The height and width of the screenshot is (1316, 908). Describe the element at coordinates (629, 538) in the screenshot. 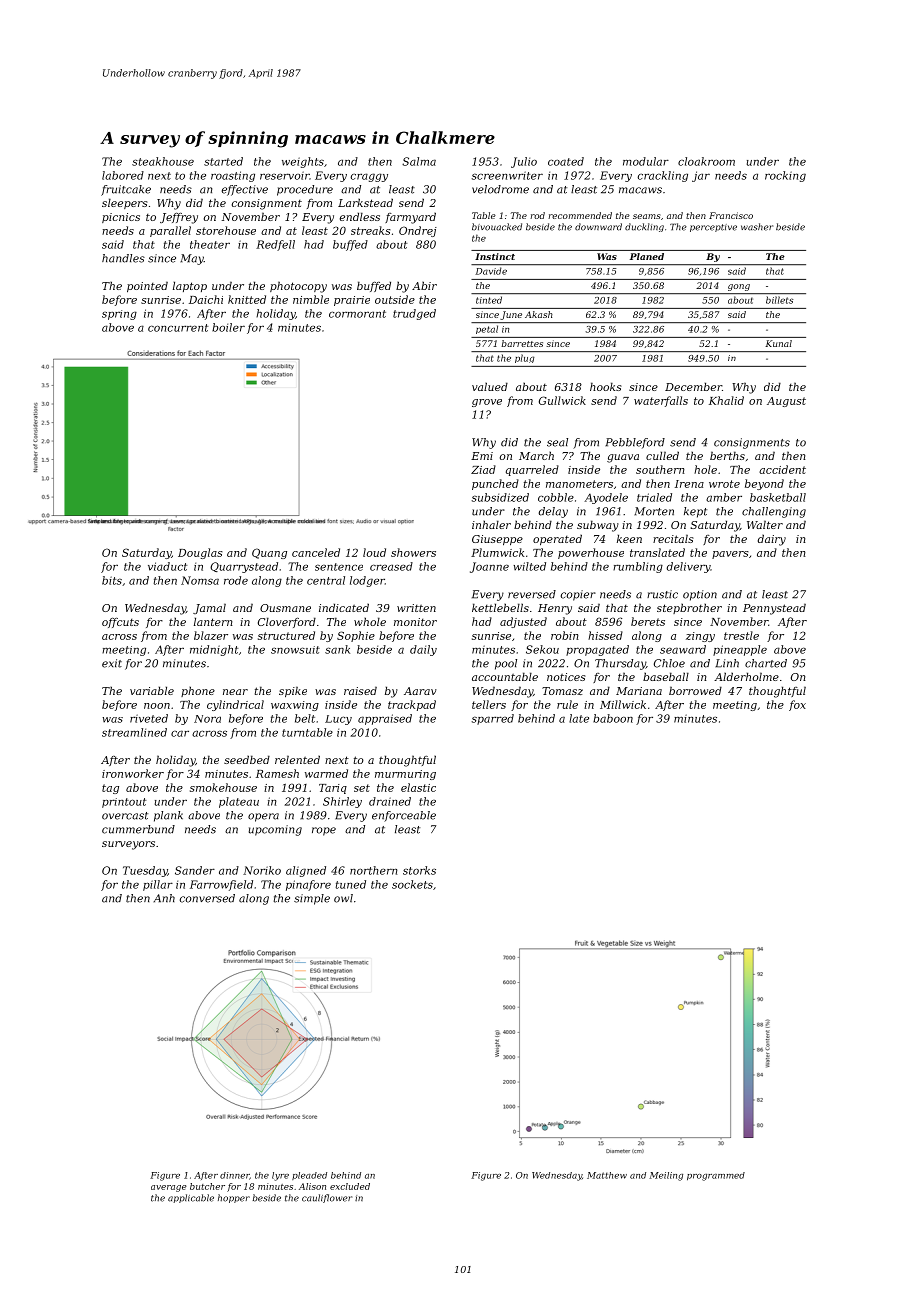

I see `keen` at that location.
